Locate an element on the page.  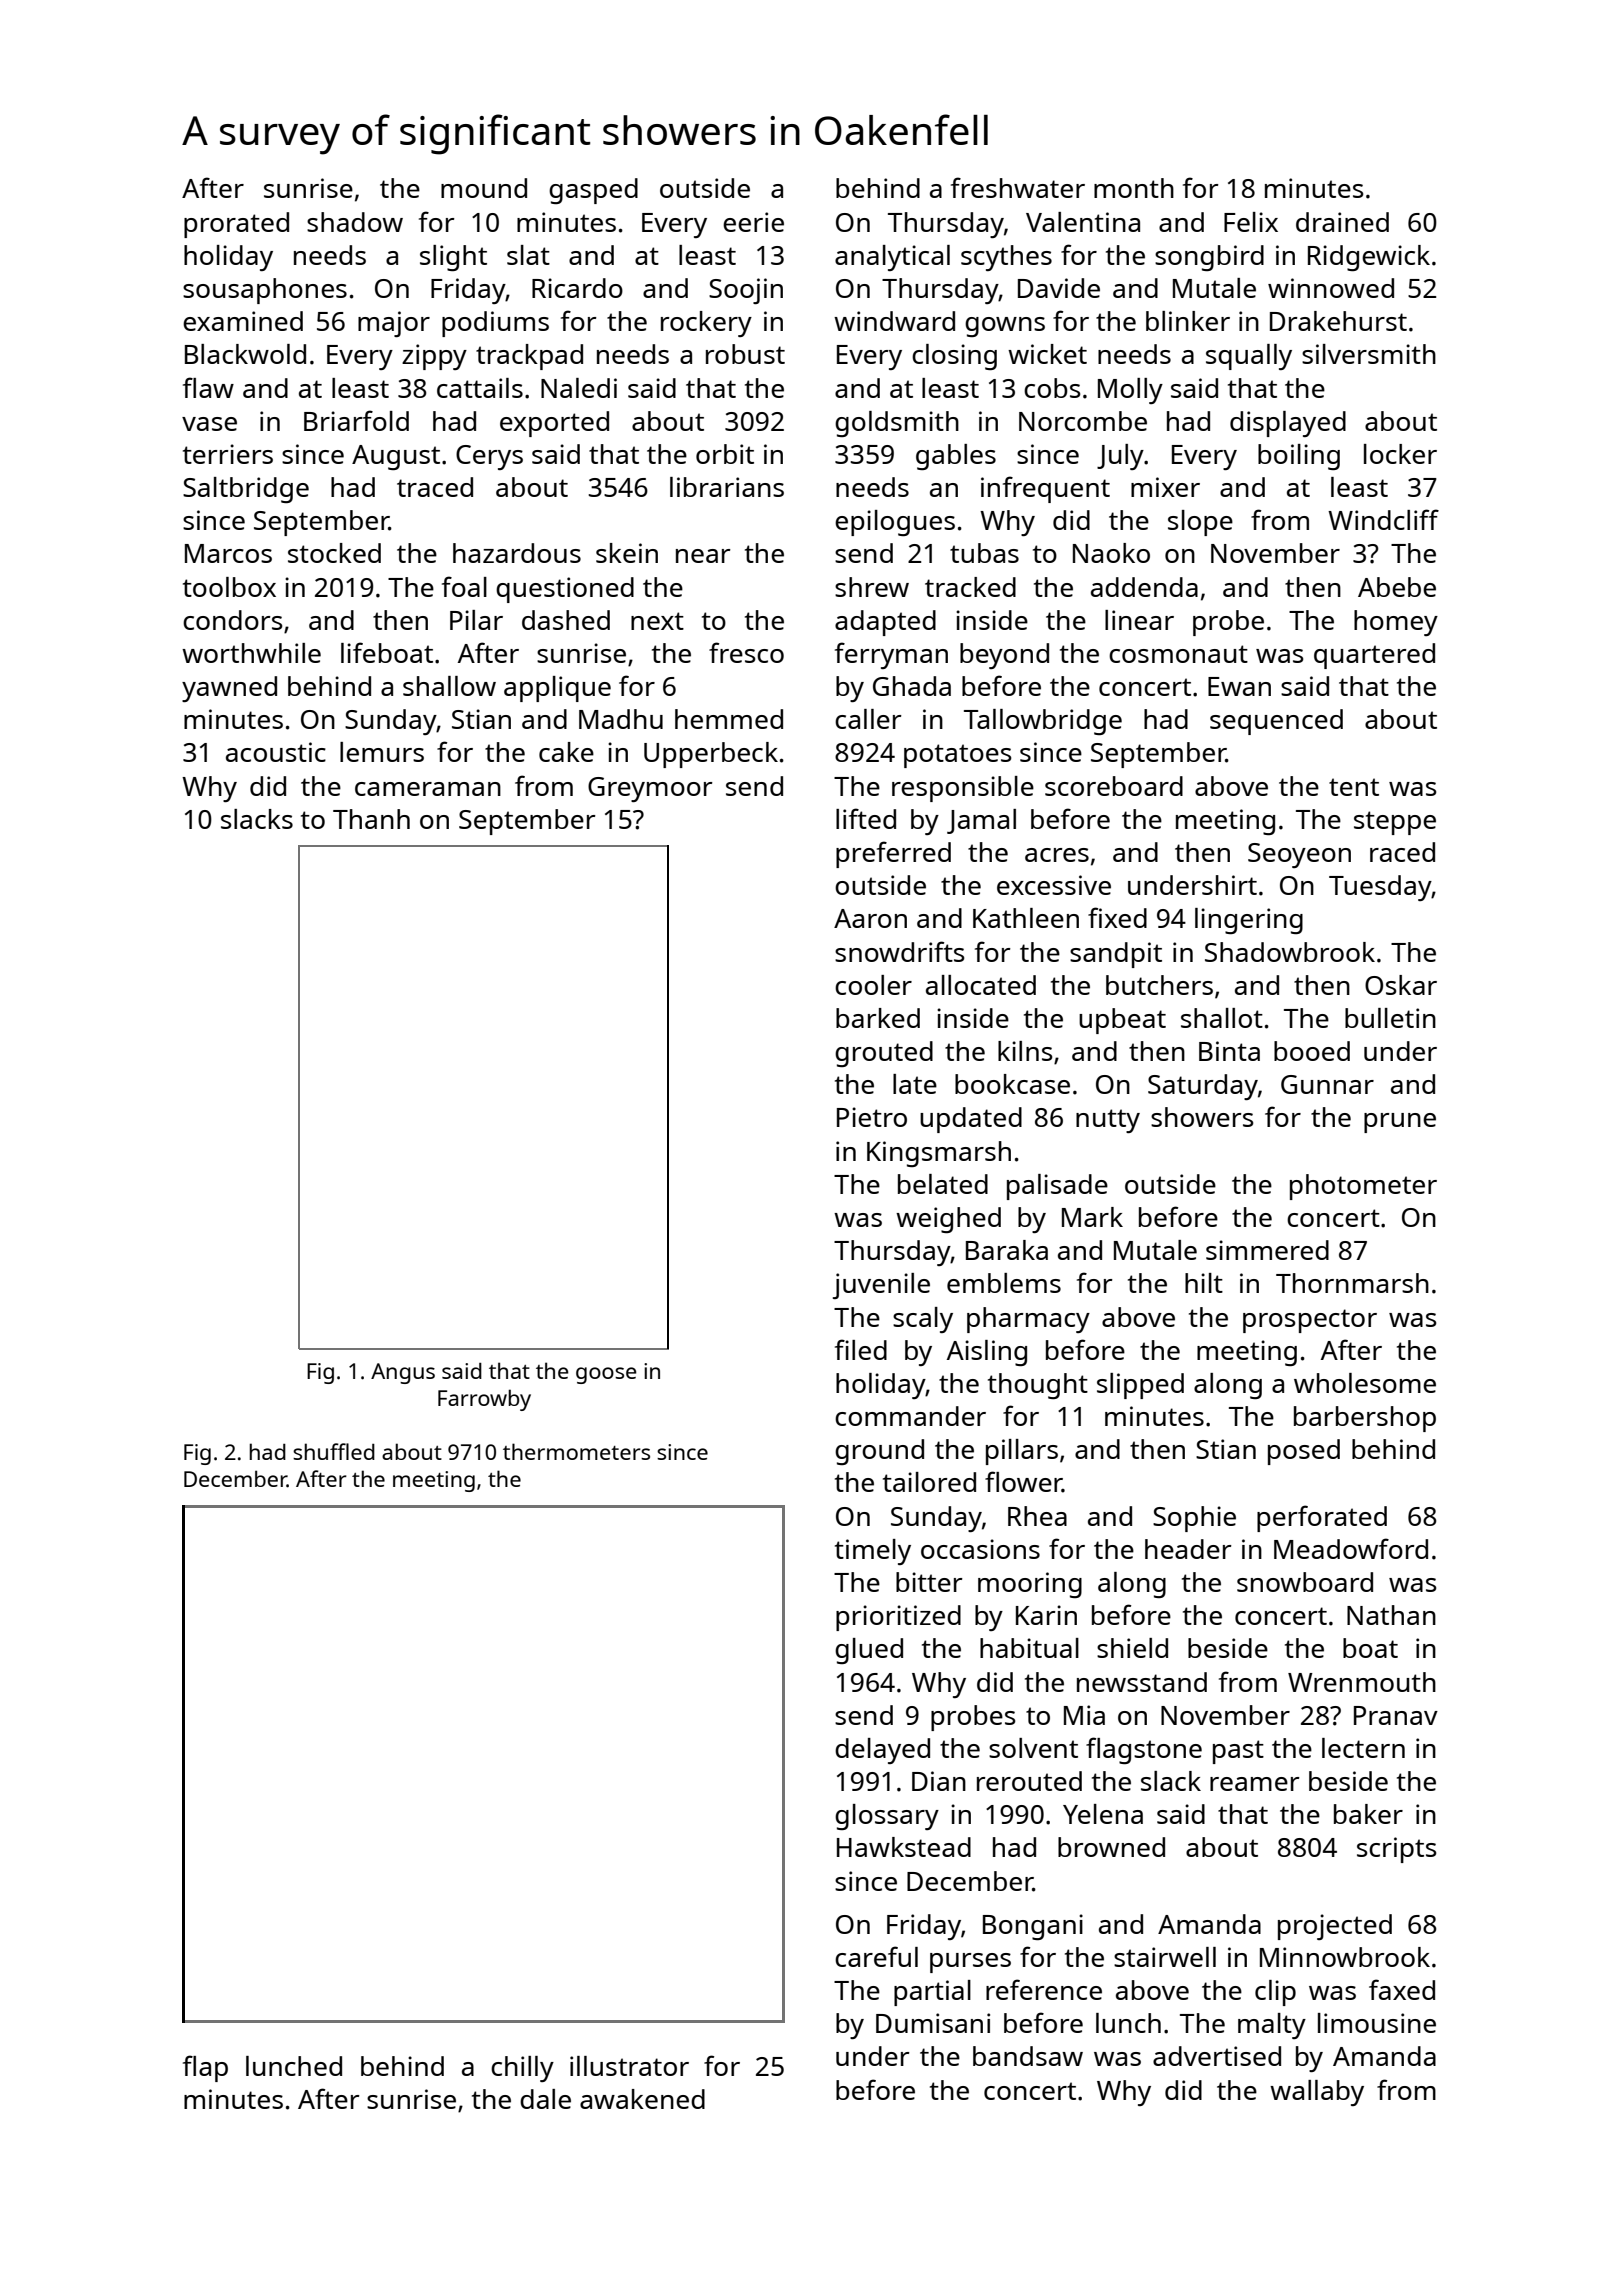
blinker is located at coordinates (1188, 321).
